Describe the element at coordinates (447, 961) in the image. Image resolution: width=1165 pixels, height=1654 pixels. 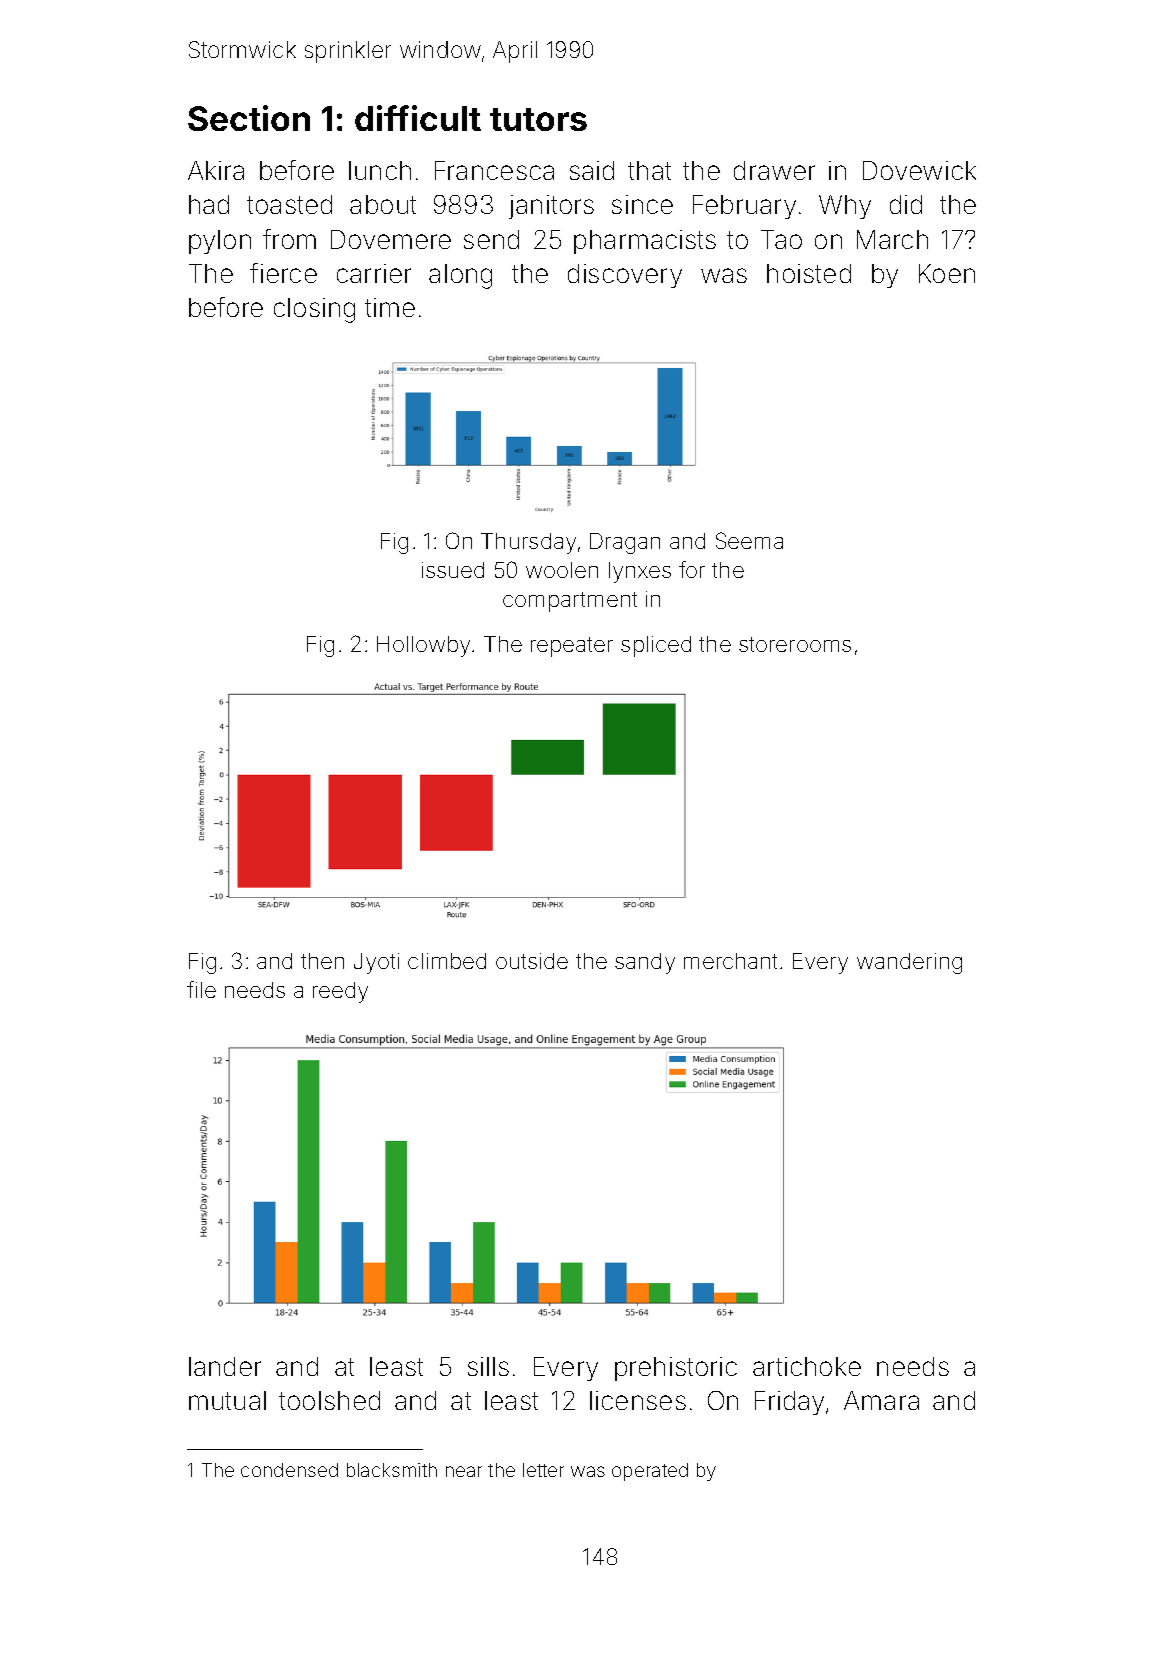
I see `climbed` at that location.
